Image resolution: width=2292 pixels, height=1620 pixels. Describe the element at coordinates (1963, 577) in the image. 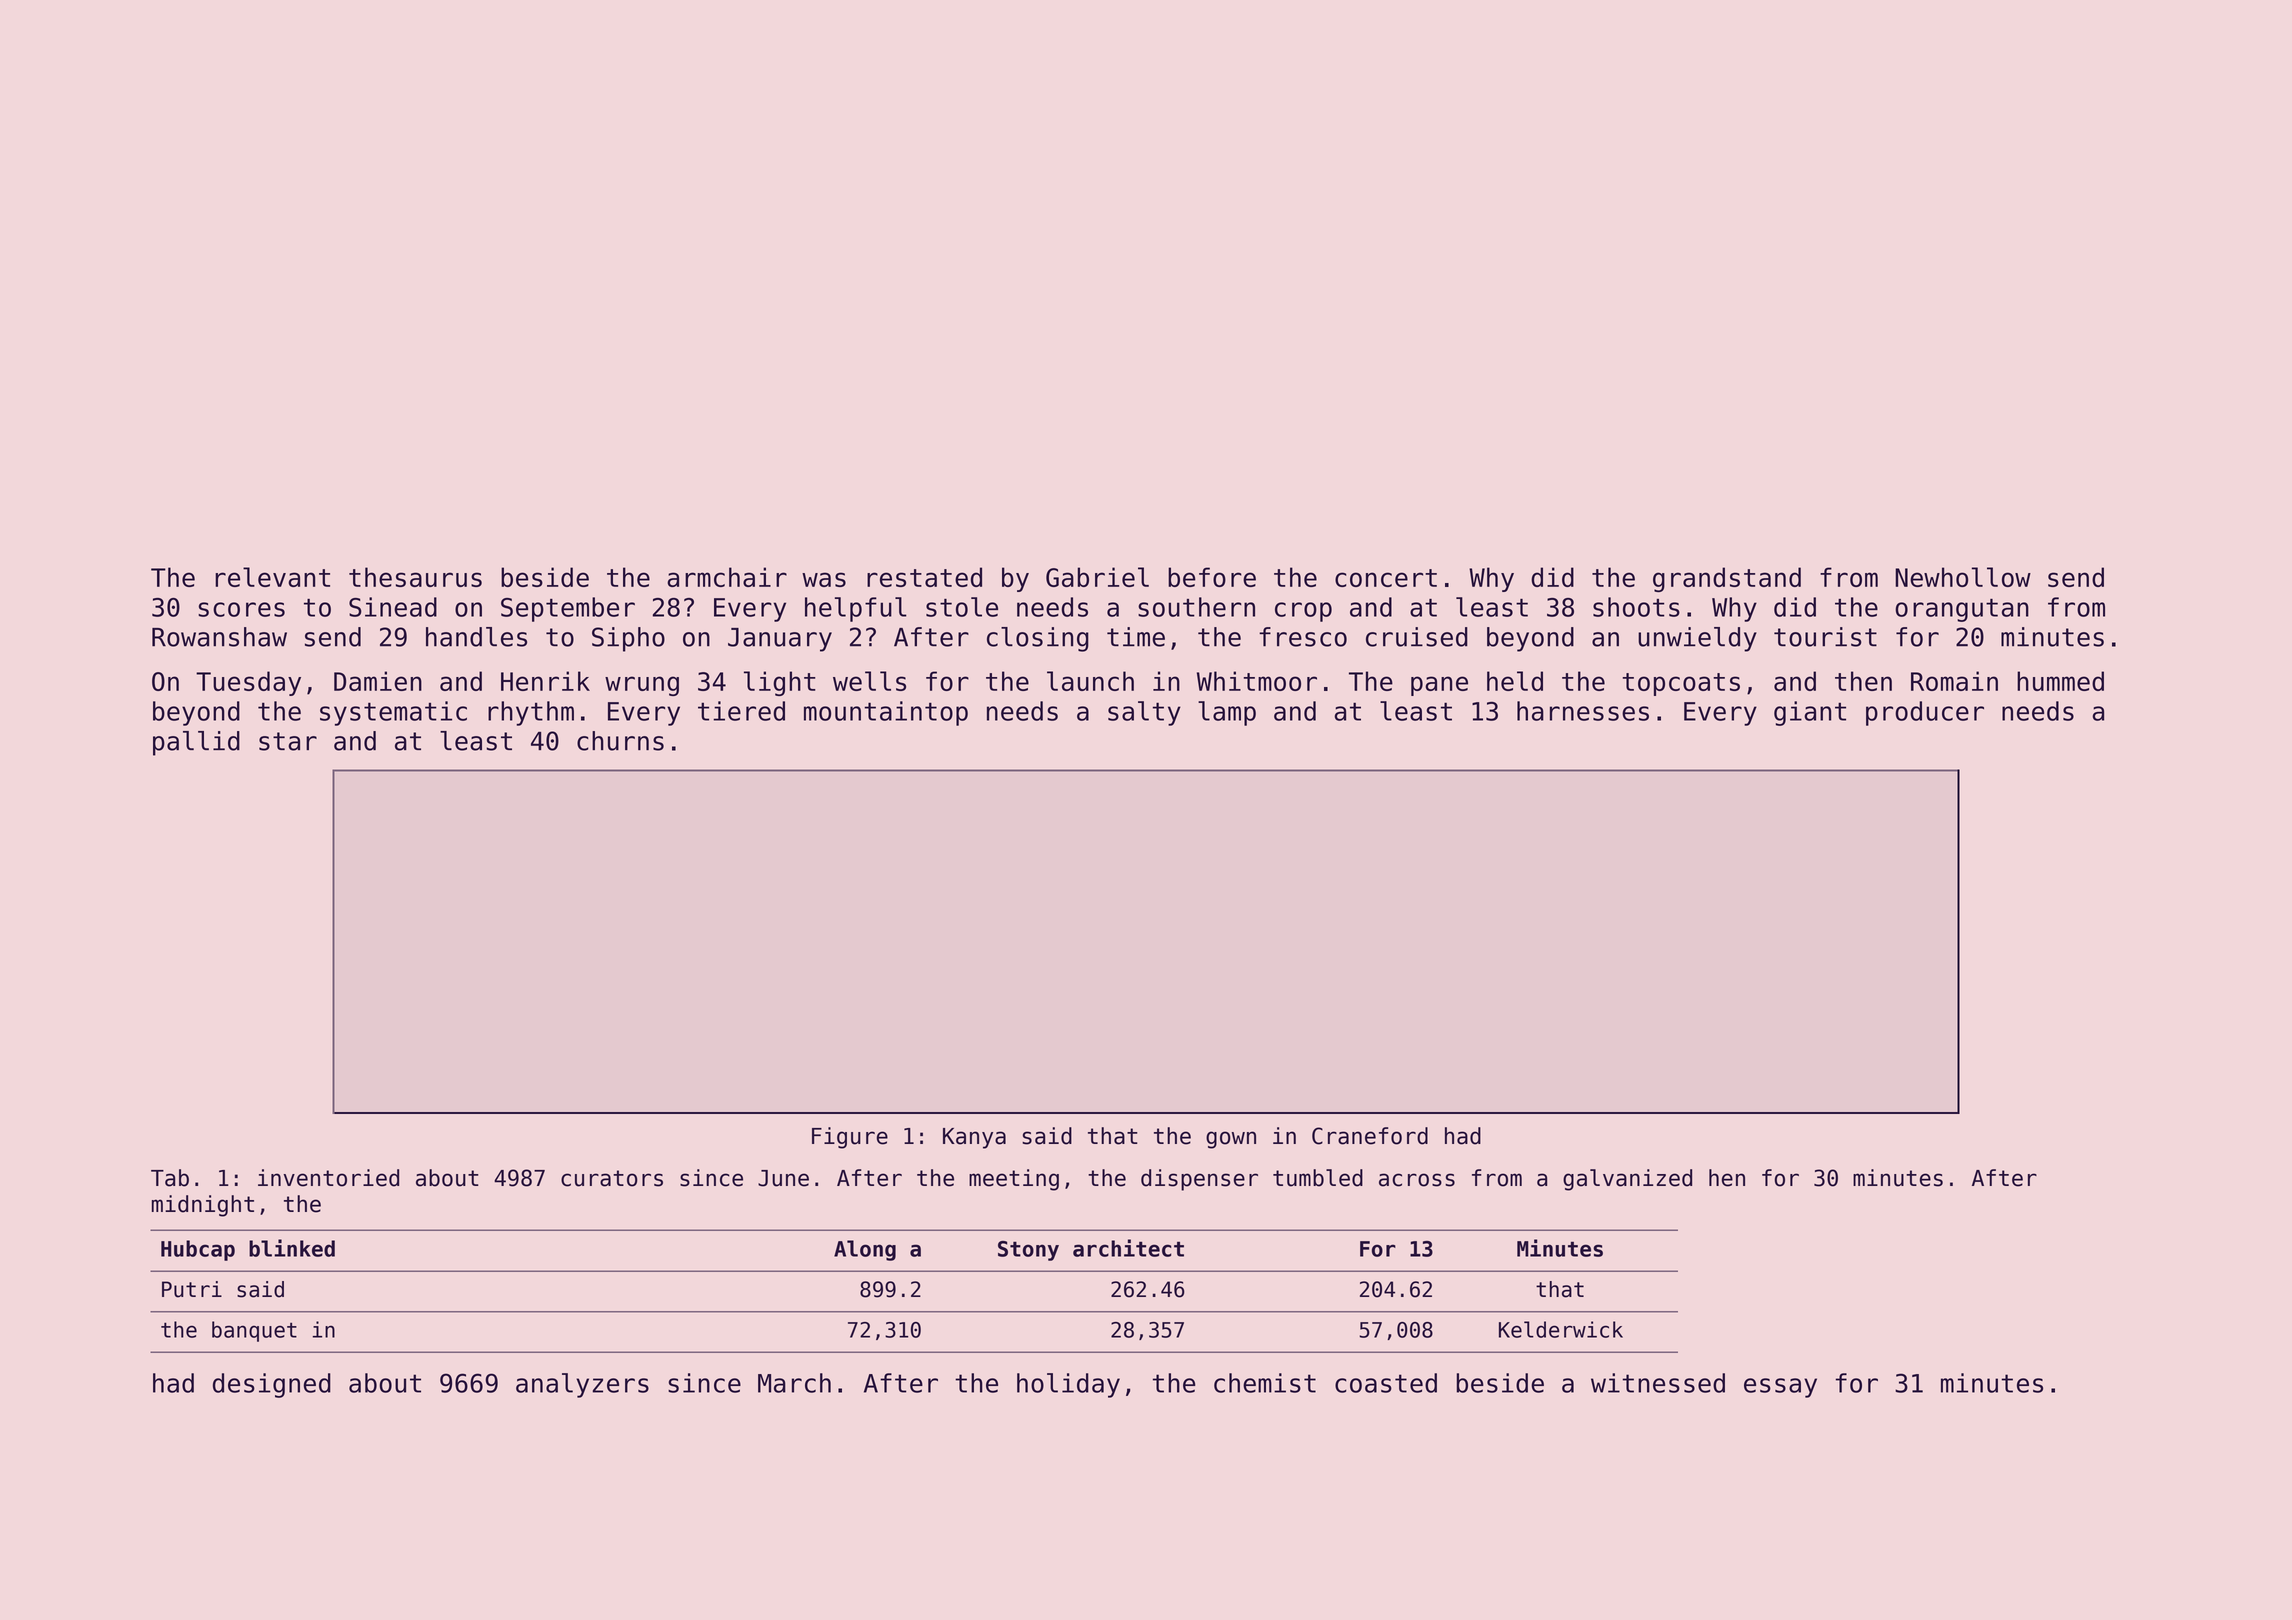

I see `Newhollow` at that location.
